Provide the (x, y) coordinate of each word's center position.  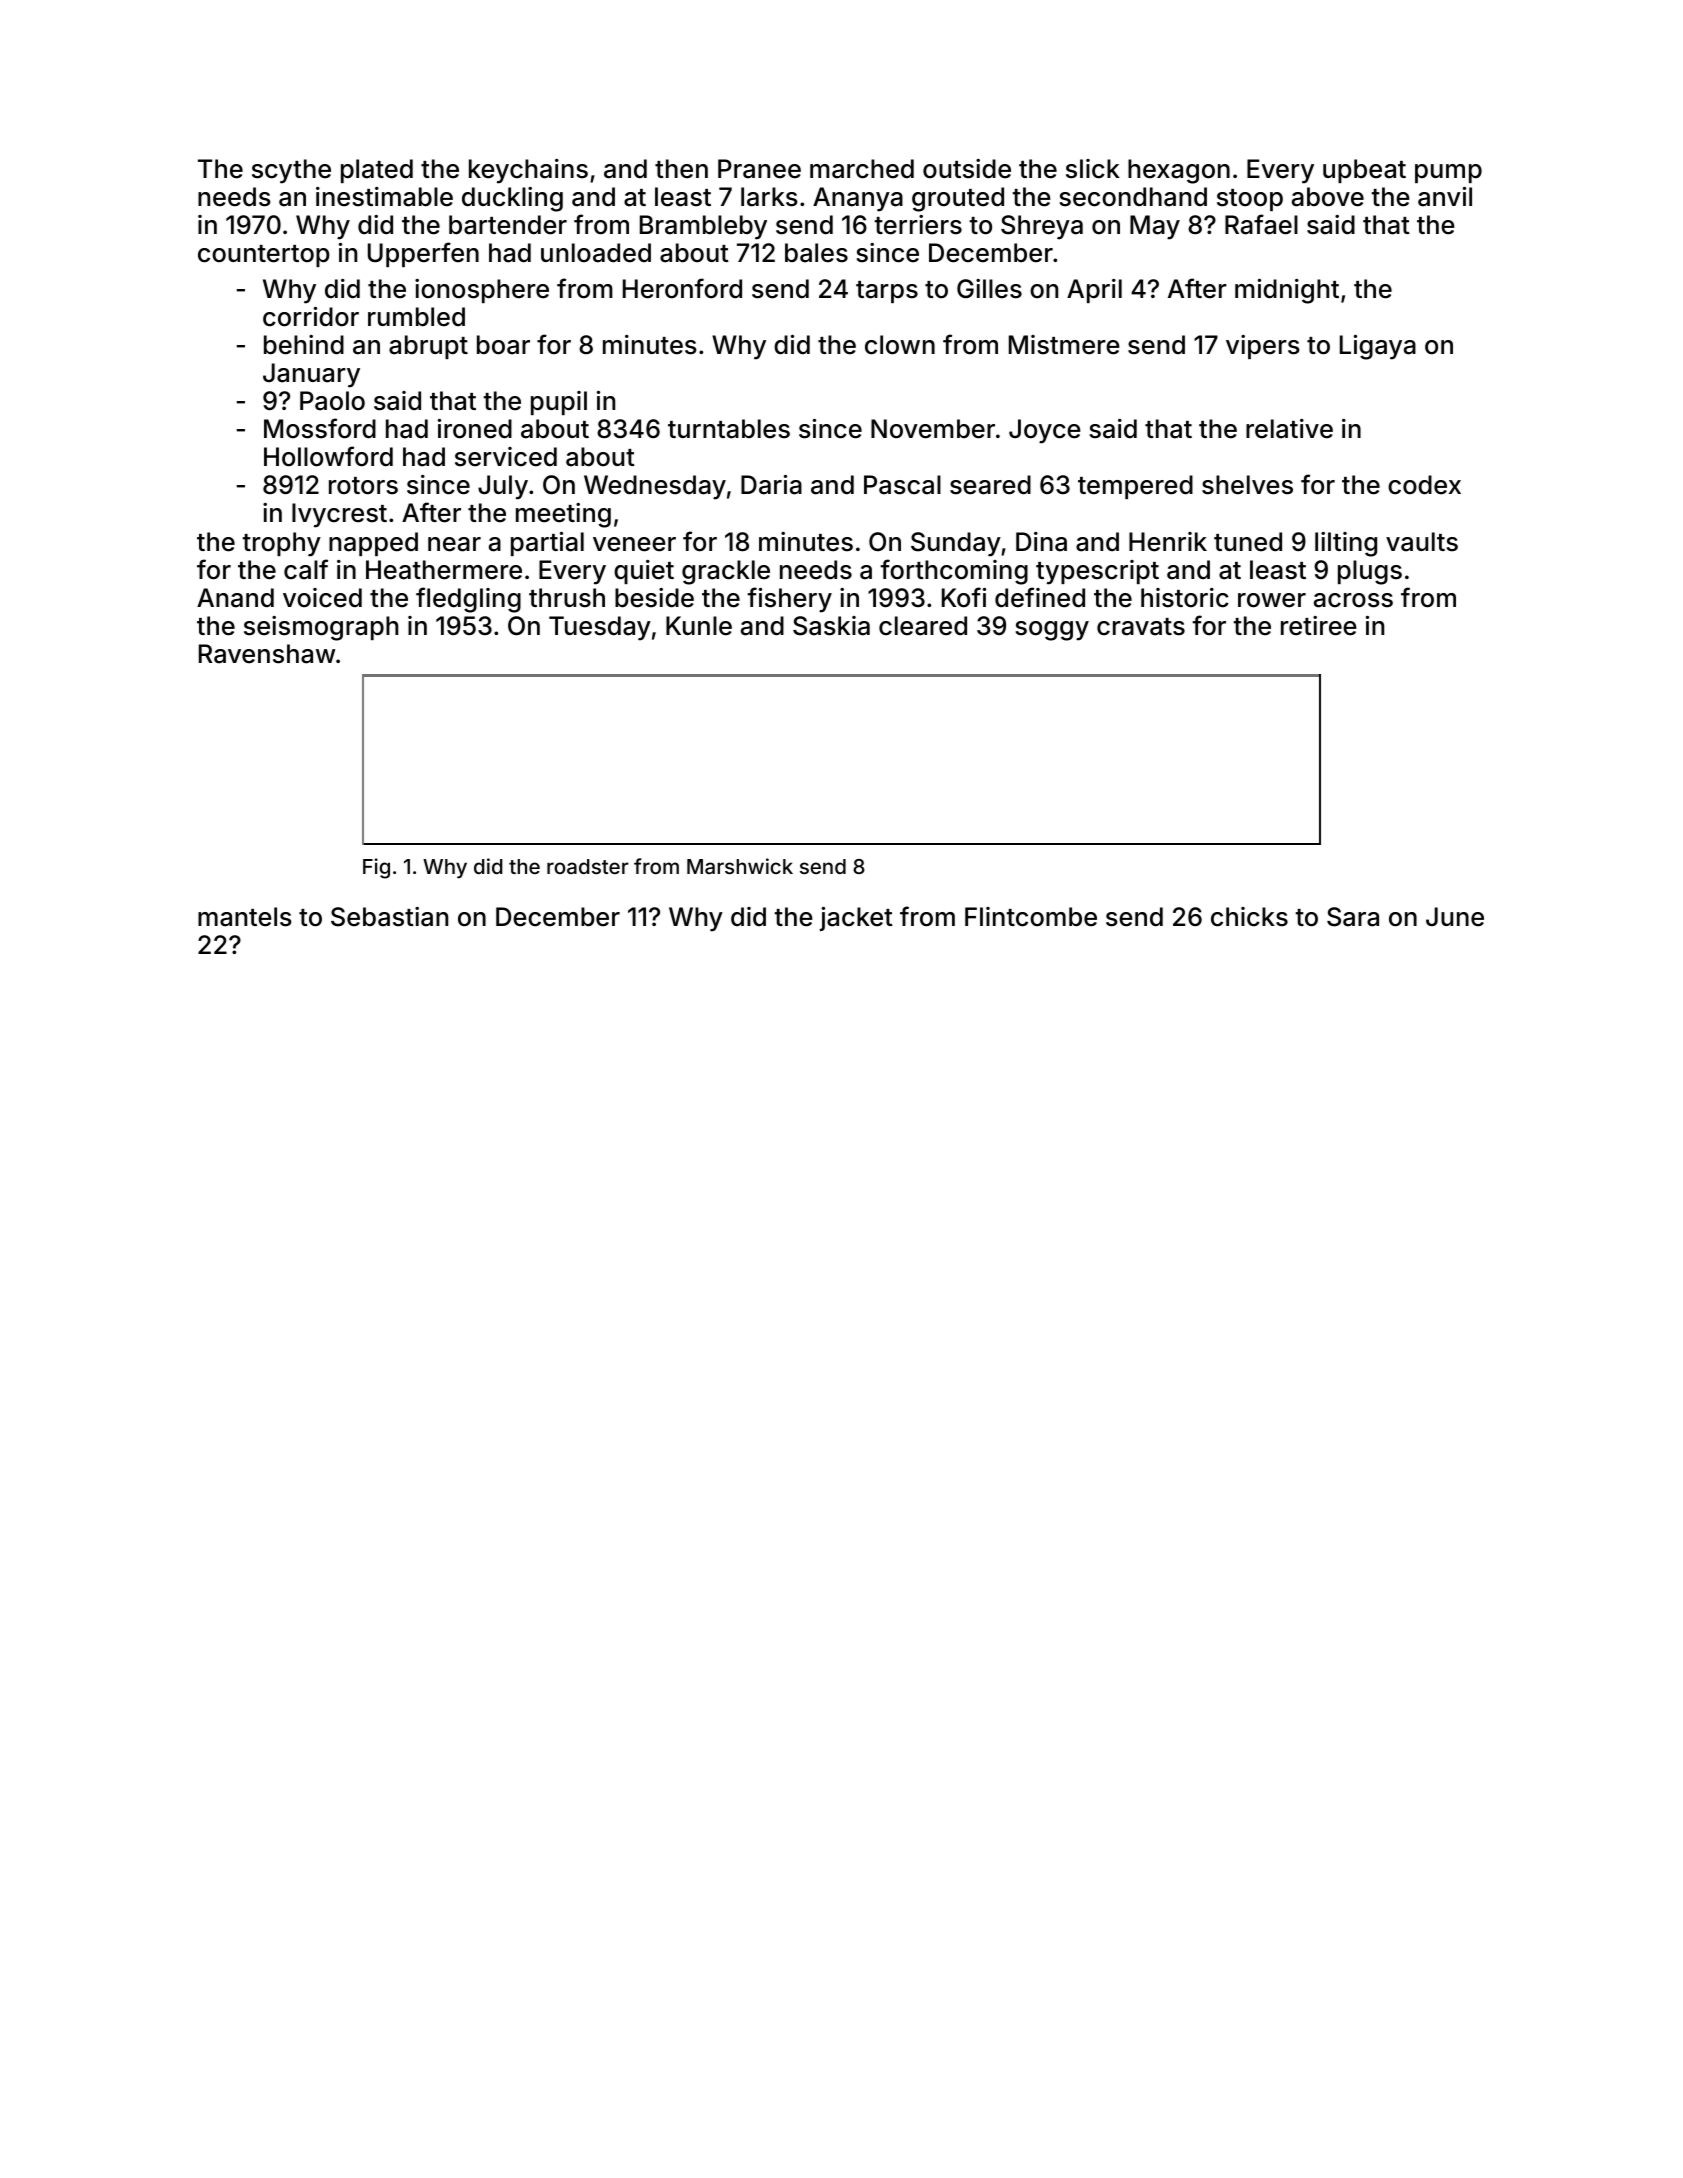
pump (1448, 173)
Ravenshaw (267, 654)
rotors (363, 486)
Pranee (759, 169)
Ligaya (1378, 347)
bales (816, 253)
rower (1272, 600)
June (1455, 917)
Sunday (956, 544)
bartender (508, 225)
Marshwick (740, 866)
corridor (311, 317)
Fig (376, 868)
